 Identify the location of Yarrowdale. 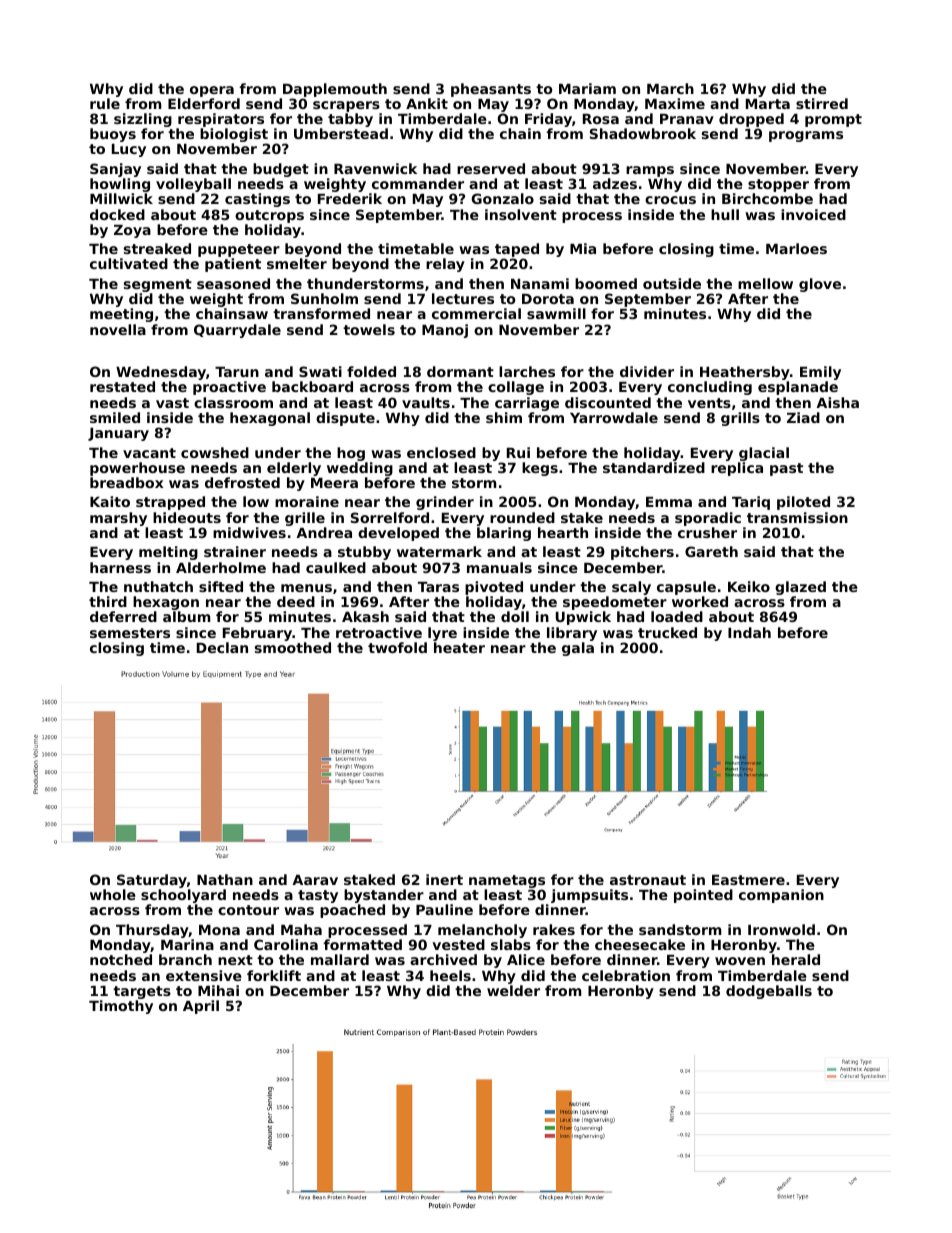
(614, 417).
